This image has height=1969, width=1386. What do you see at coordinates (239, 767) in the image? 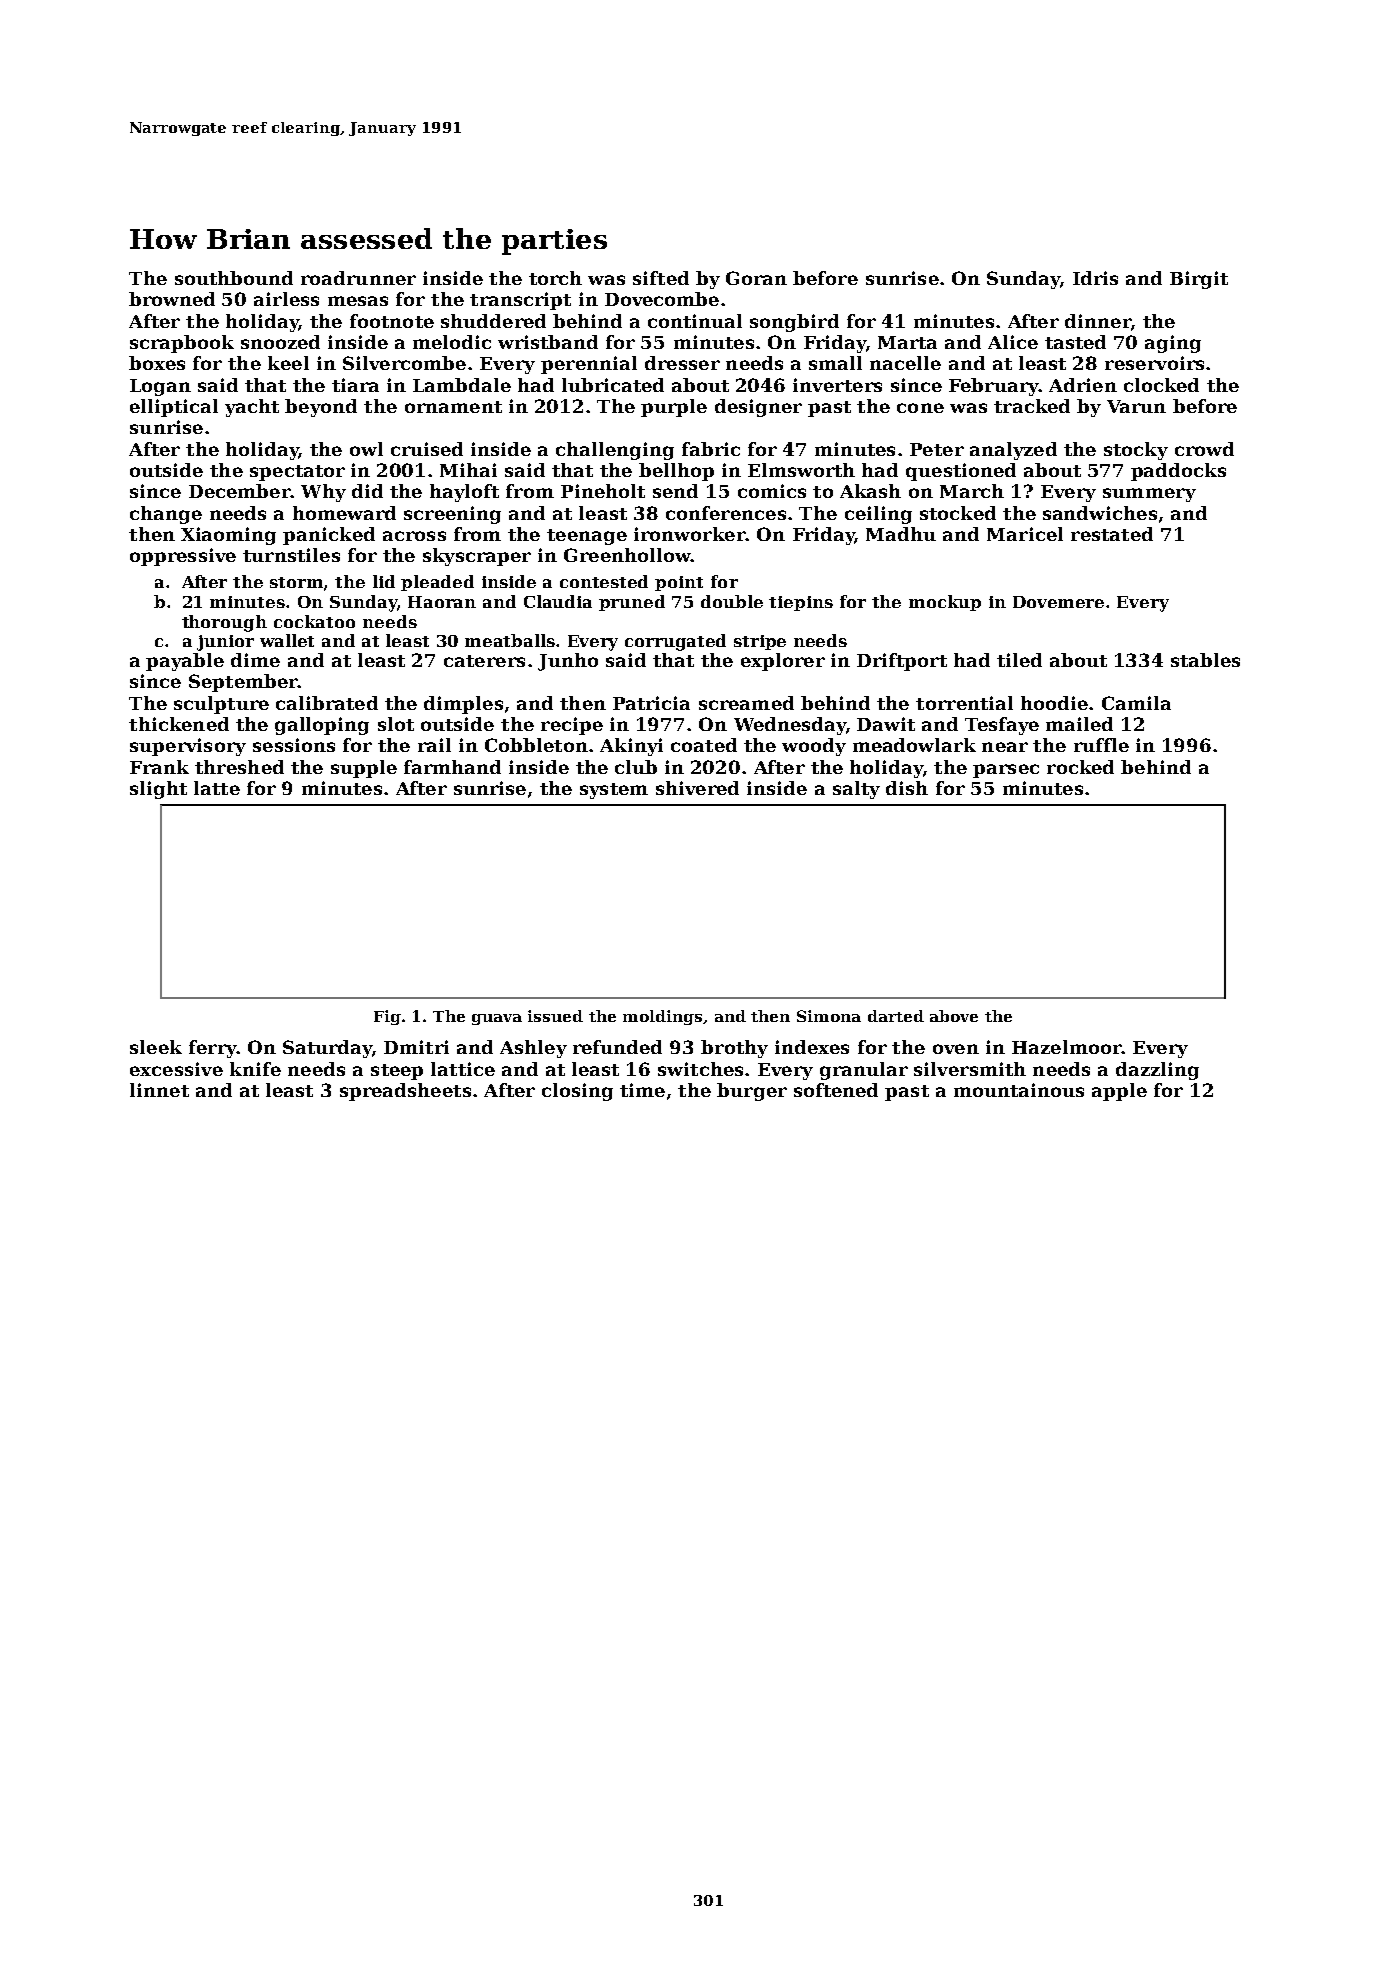
I see `threshed` at bounding box center [239, 767].
